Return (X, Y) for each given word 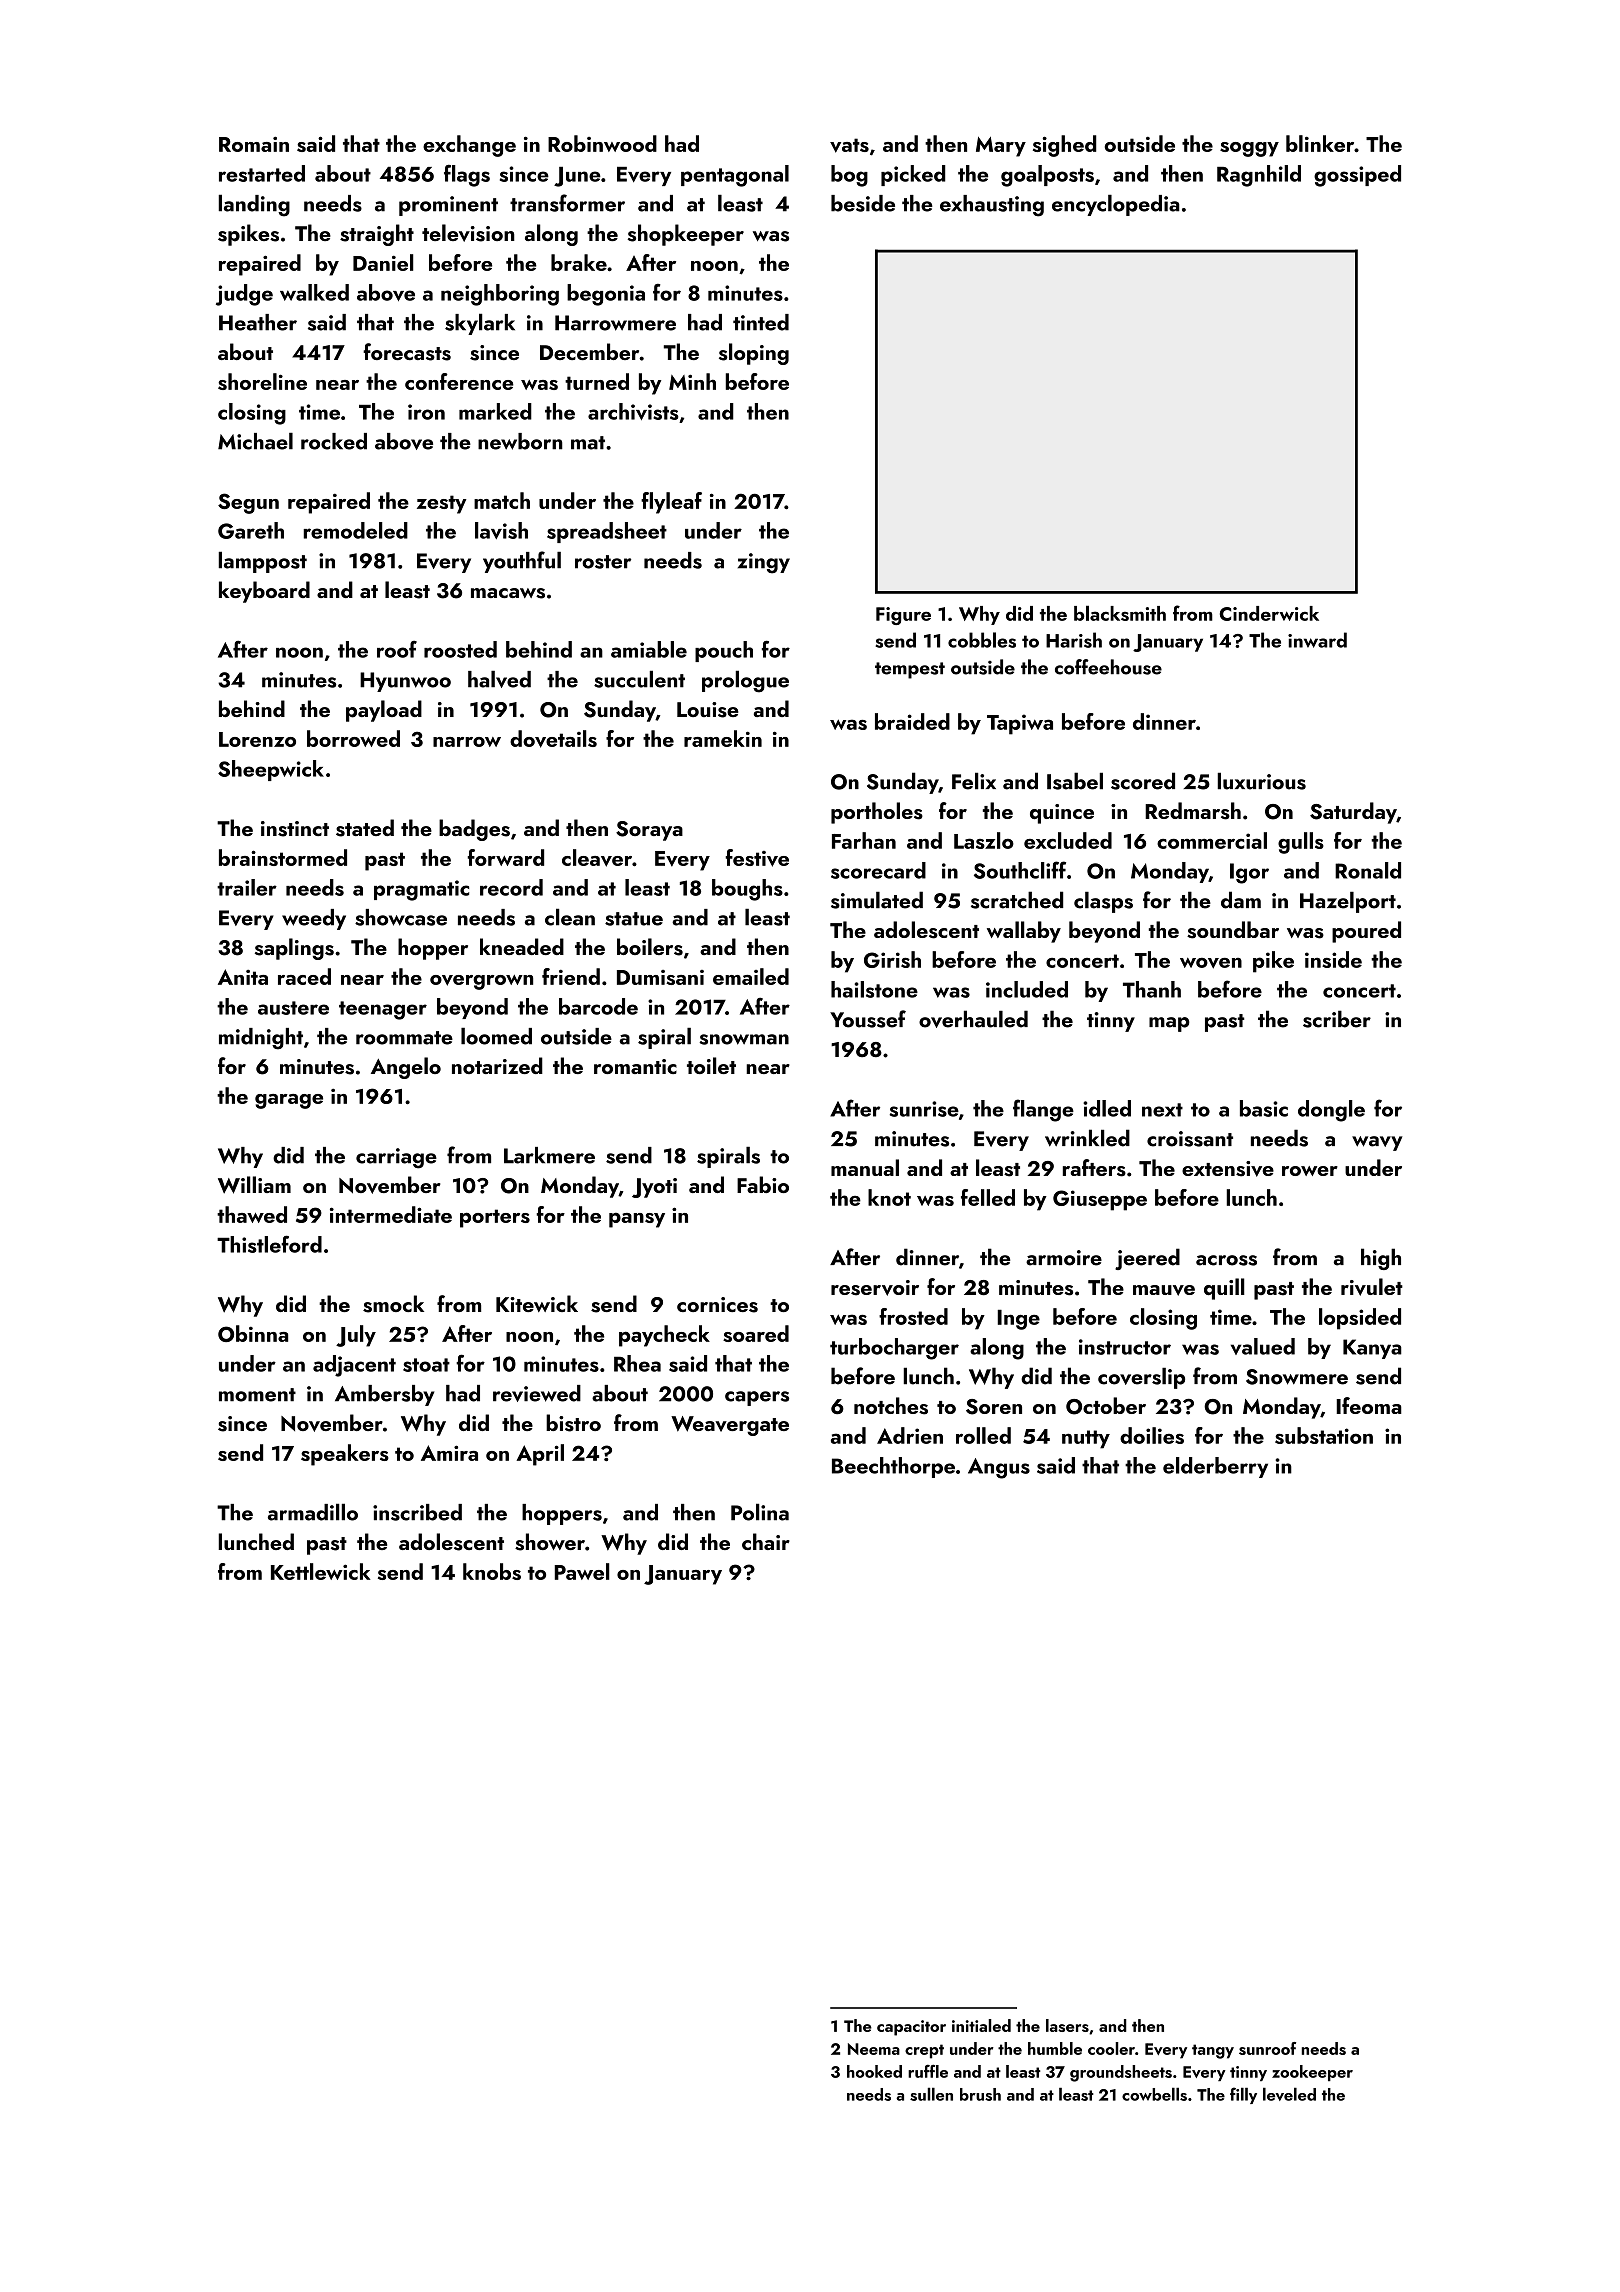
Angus (999, 1468)
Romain (254, 144)
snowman (744, 1039)
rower (1310, 1171)
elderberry (1215, 1467)
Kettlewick (321, 1571)
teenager (383, 1010)
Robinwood (602, 143)
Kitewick (537, 1303)
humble (1055, 2048)
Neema (874, 2049)
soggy (1249, 149)
